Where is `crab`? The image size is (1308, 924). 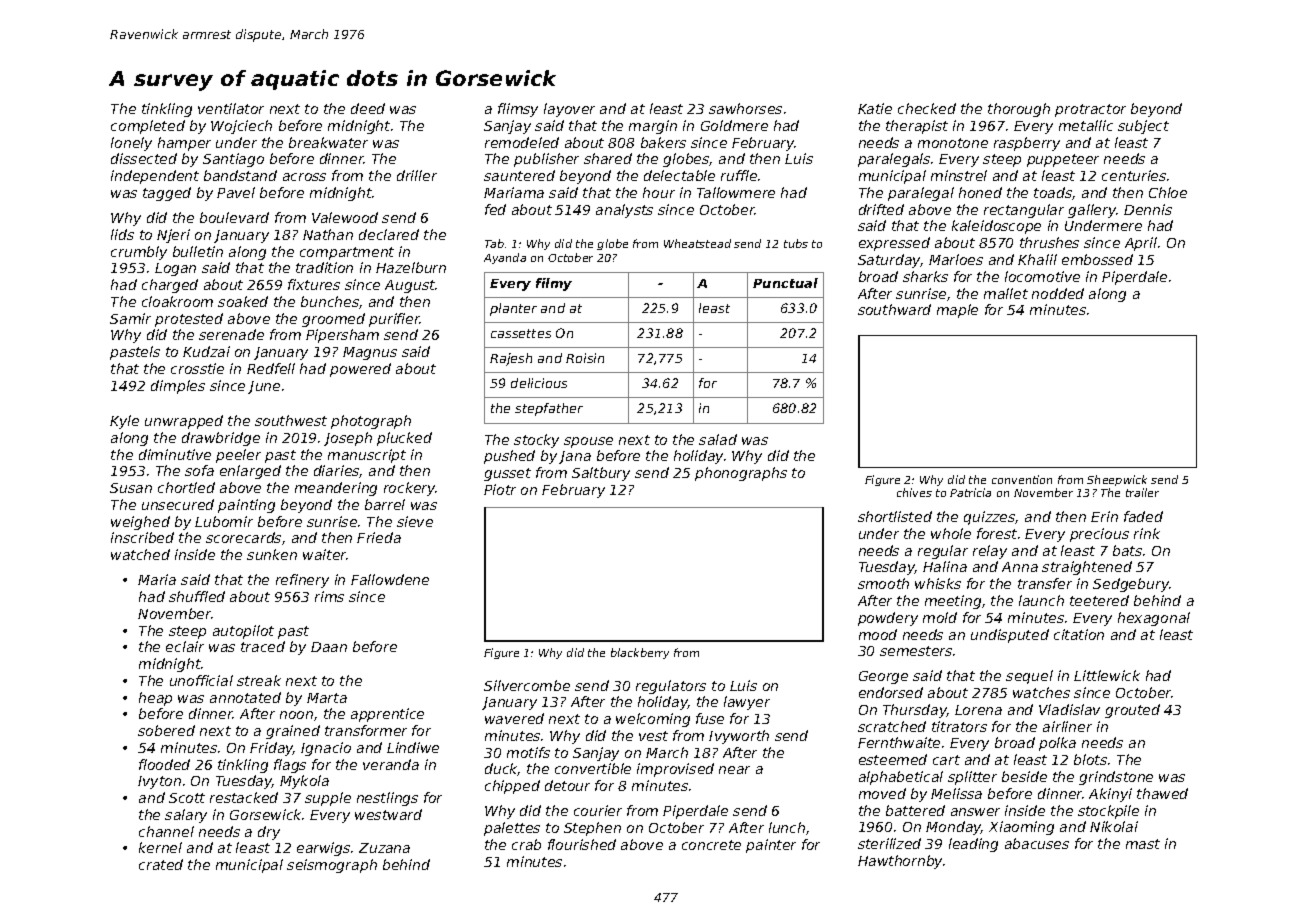
crab is located at coordinates (526, 844).
